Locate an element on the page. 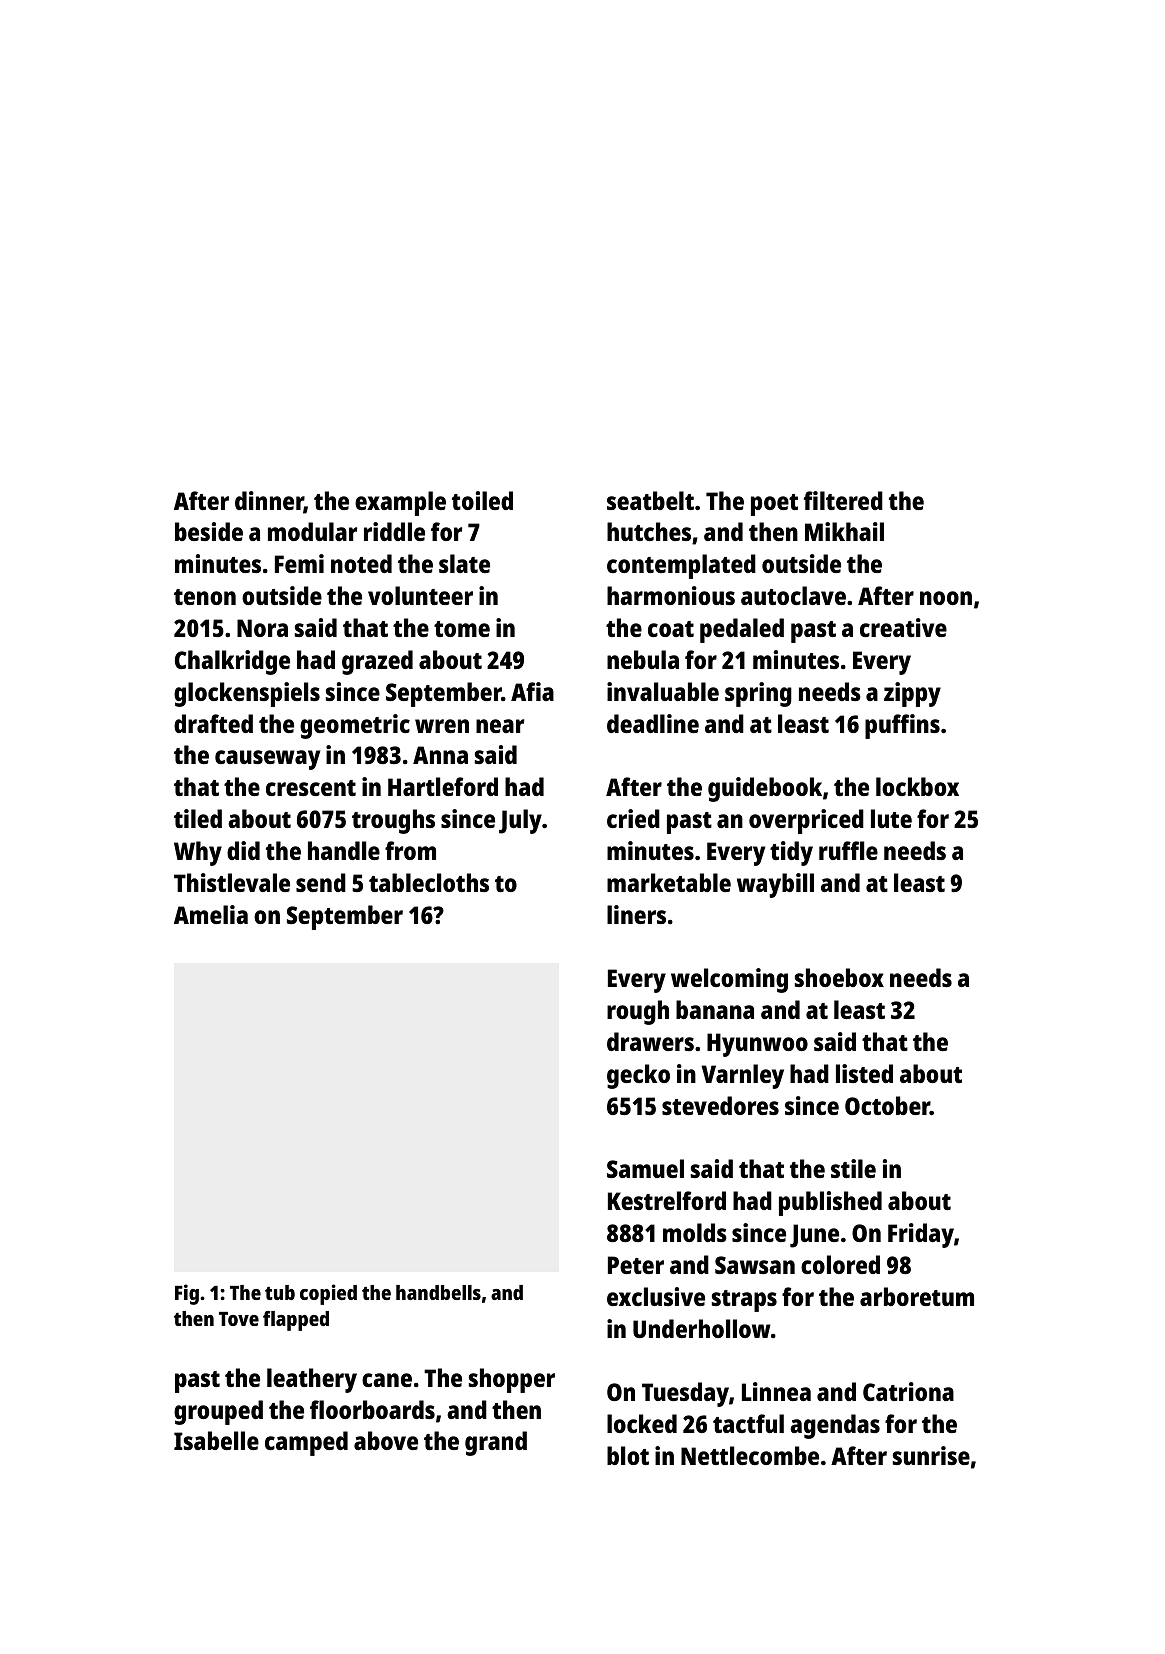  cane is located at coordinates (387, 1380).
